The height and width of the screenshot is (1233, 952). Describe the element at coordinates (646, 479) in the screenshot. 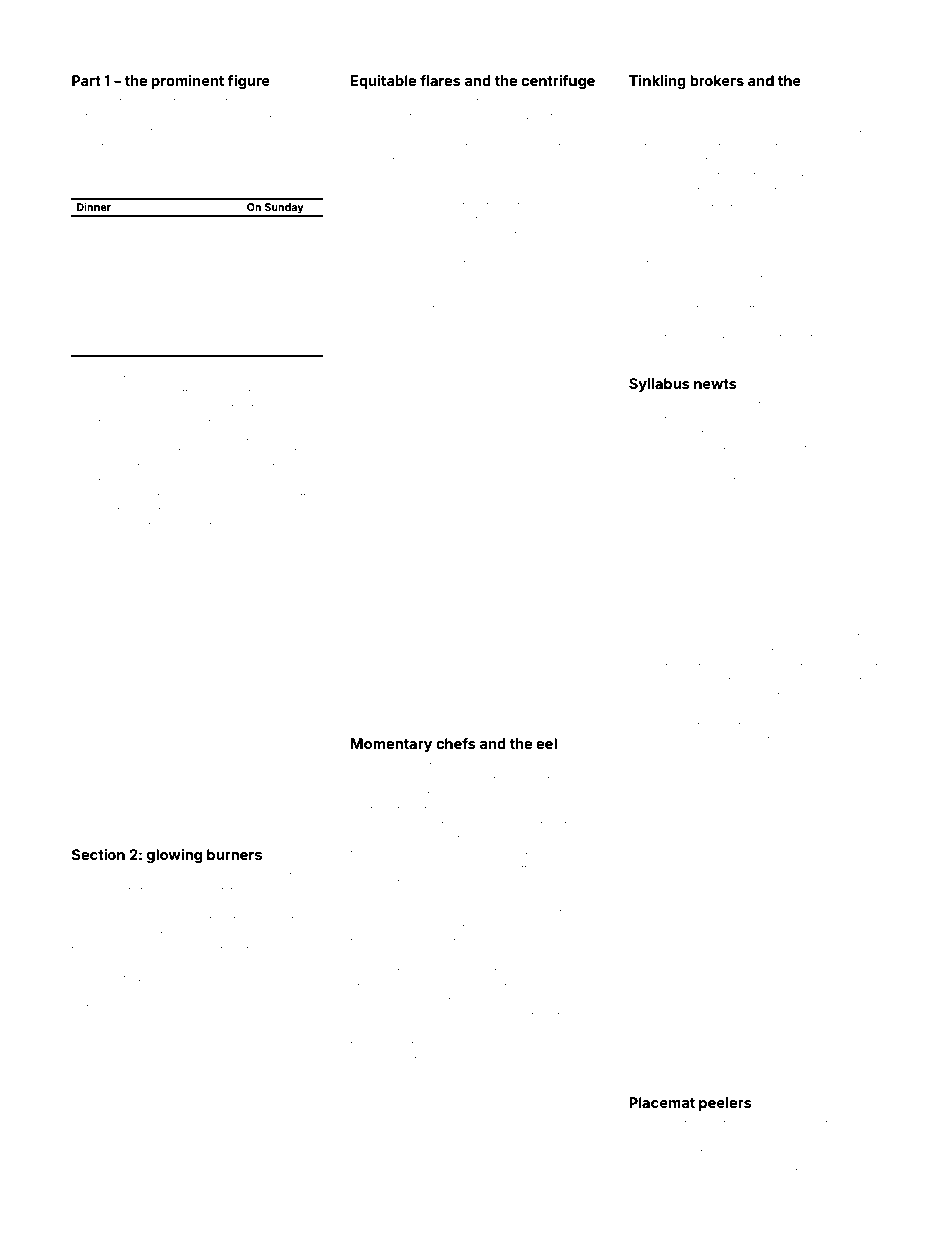

I see `herald` at that location.
